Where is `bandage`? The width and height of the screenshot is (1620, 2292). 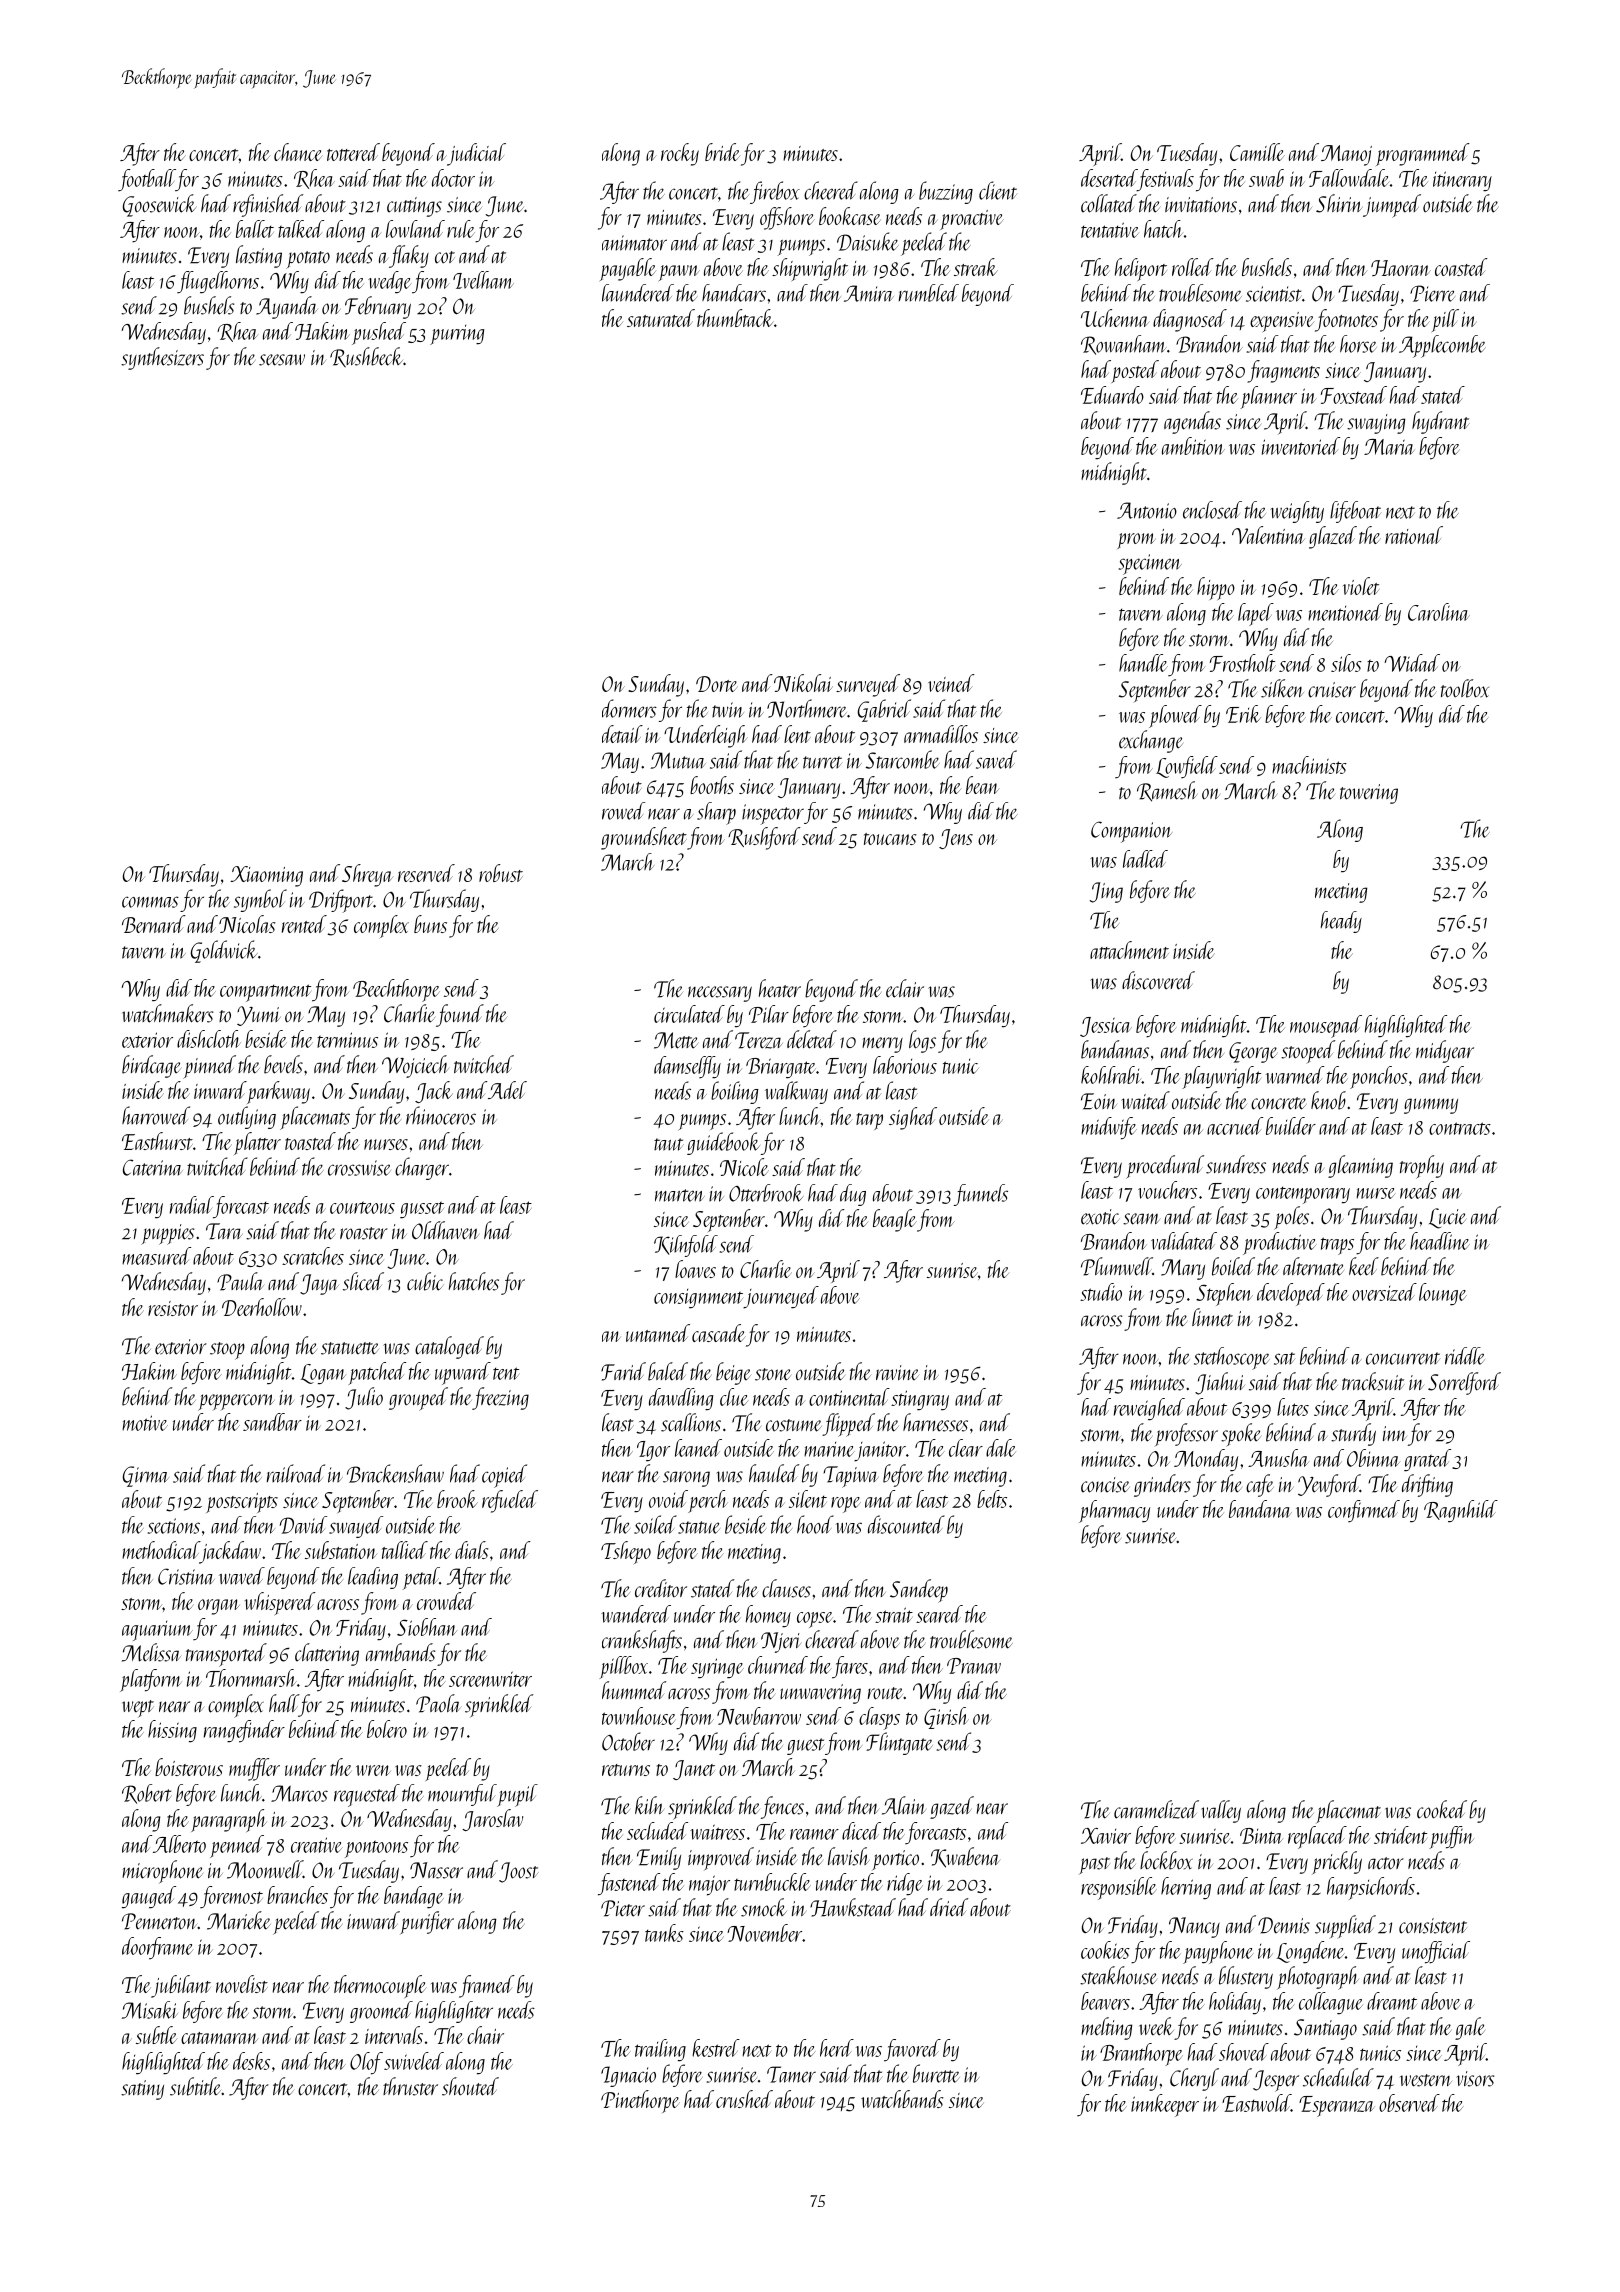
bandage is located at coordinates (414, 1897).
